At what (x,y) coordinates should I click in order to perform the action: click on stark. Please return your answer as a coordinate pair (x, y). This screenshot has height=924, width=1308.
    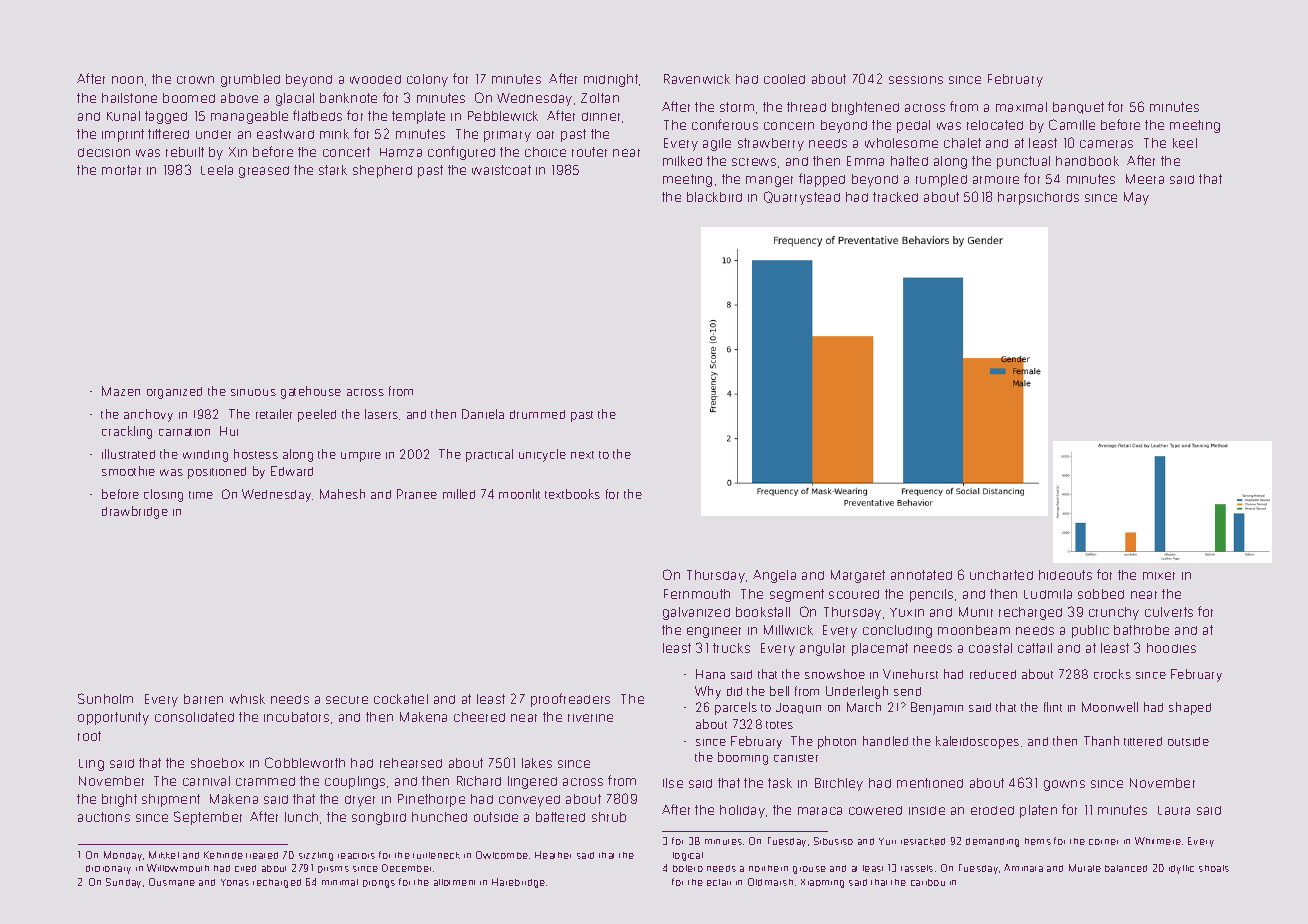
    Looking at the image, I should click on (333, 170).
